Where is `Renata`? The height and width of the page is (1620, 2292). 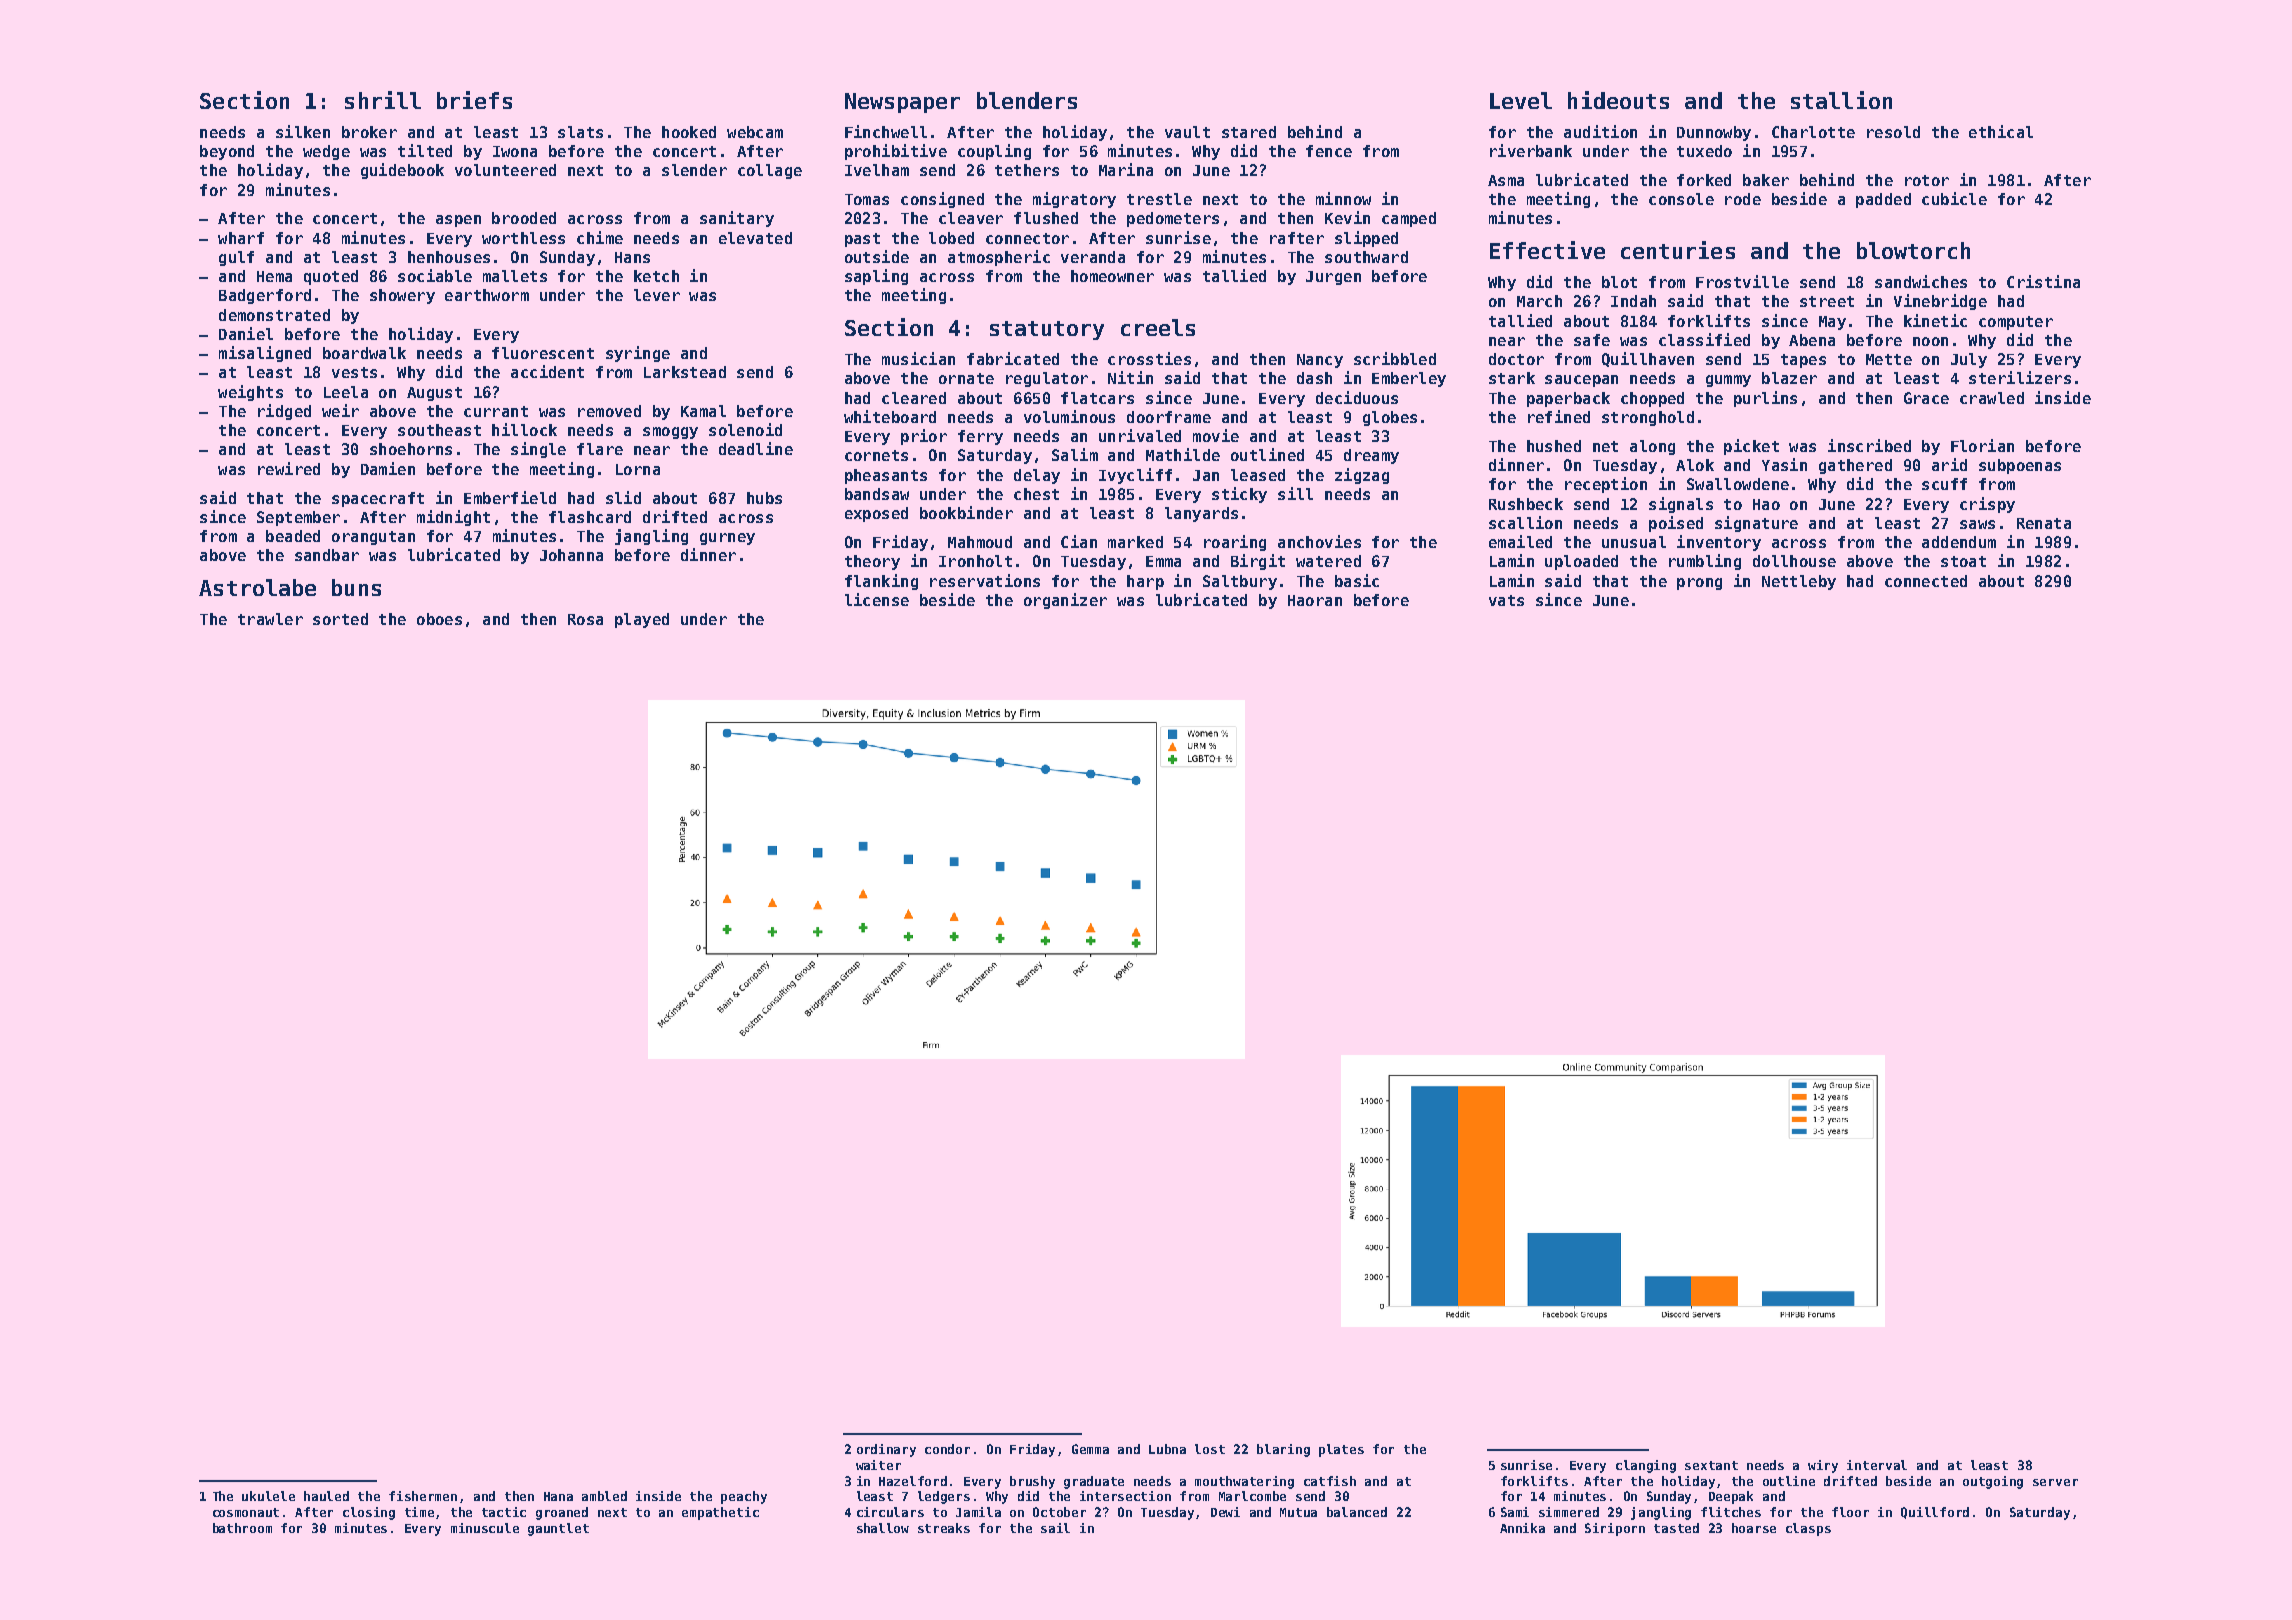
Renata is located at coordinates (2044, 523).
